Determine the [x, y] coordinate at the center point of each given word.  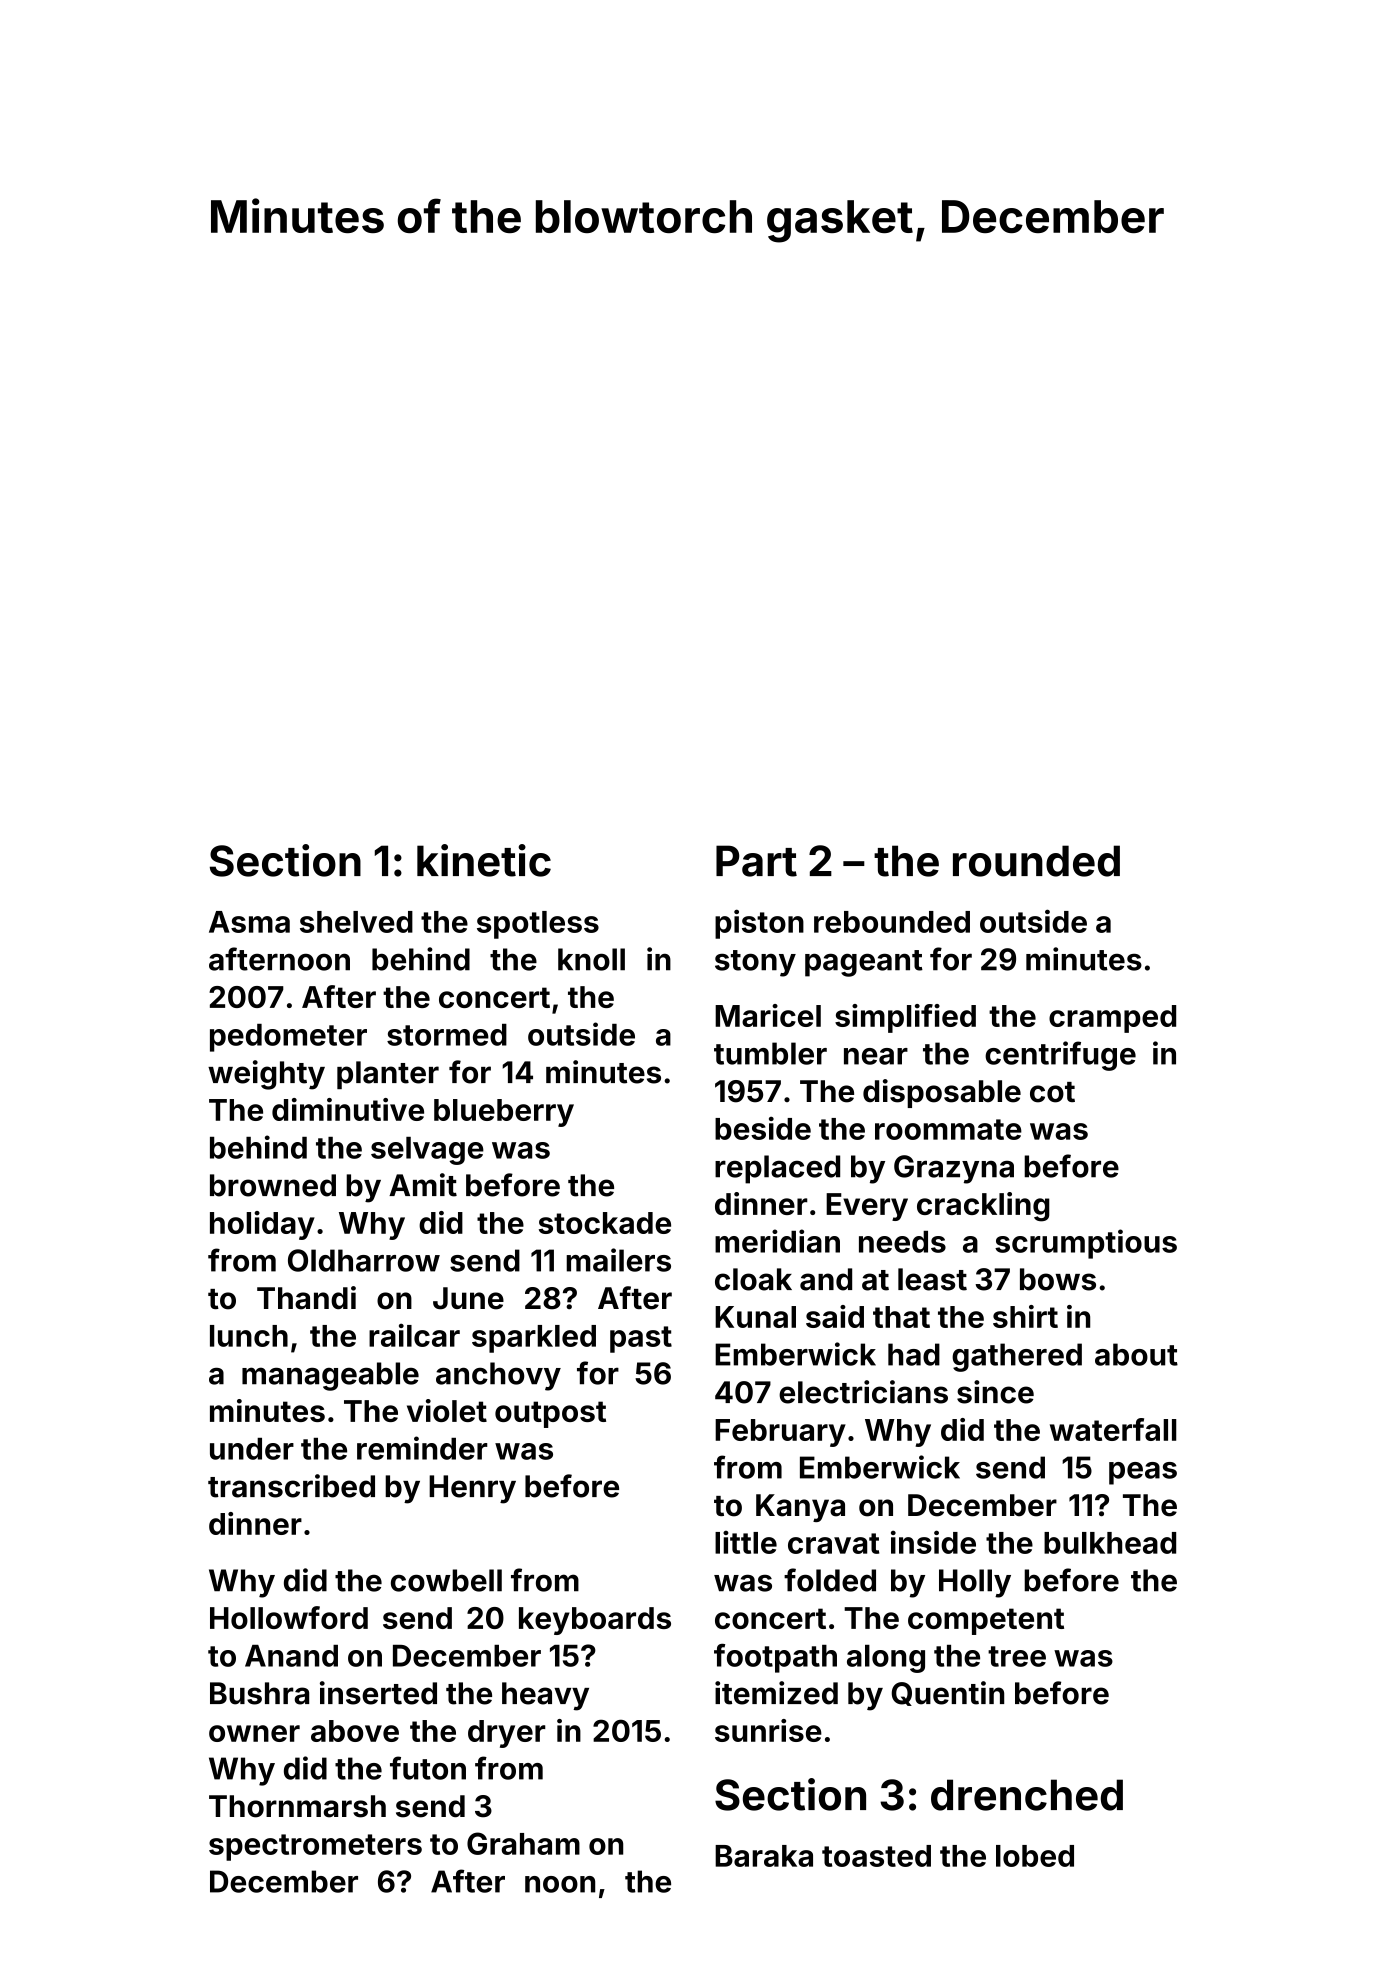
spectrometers [315, 1847]
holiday [262, 1225]
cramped [1112, 1019]
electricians [863, 1392]
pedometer [288, 1038]
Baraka [764, 1856]
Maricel [768, 1015]
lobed [1035, 1856]
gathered [1017, 1357]
